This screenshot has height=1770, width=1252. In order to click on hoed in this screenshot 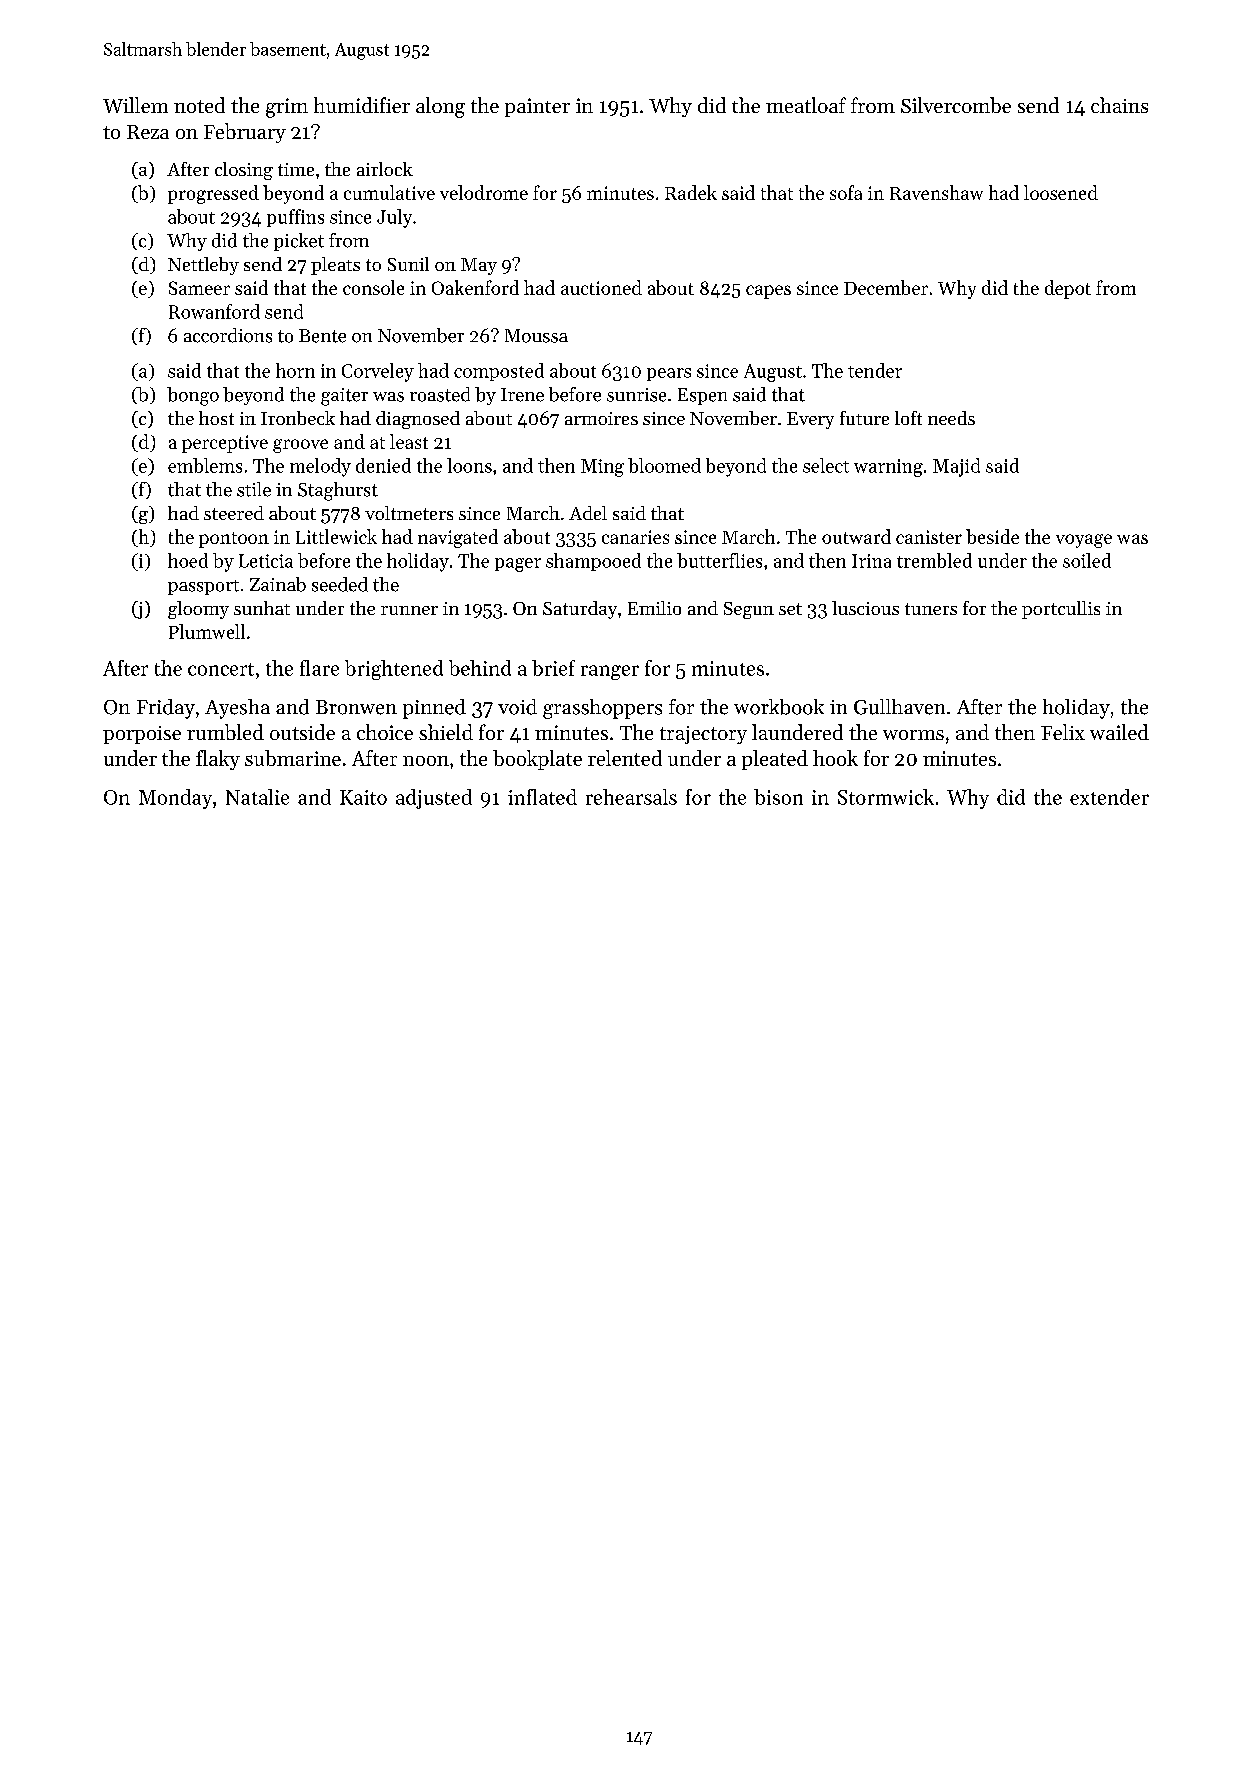, I will do `click(188, 560)`.
